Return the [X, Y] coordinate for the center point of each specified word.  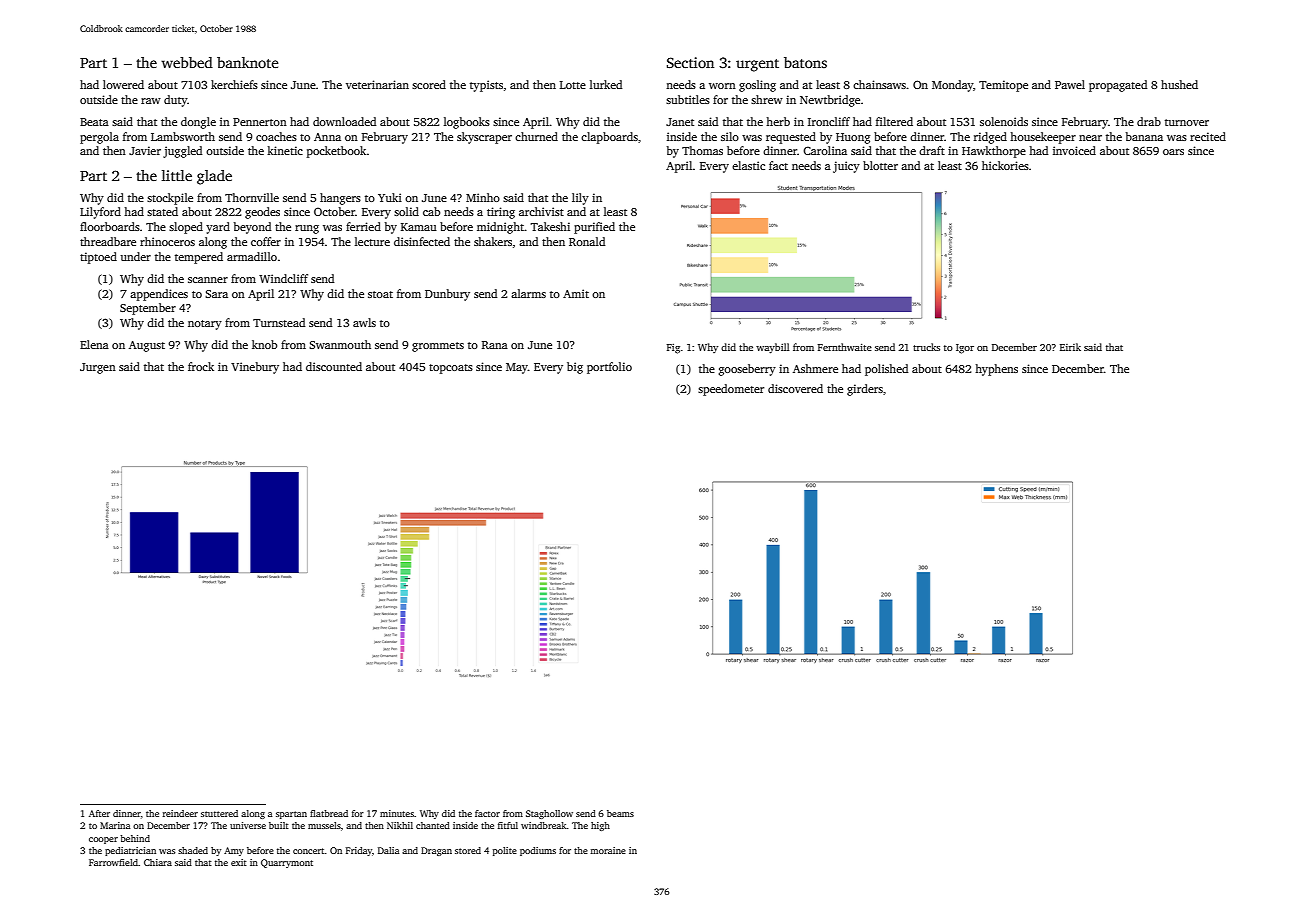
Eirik [1070, 347]
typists [486, 86]
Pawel [1070, 84]
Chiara [158, 862]
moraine [608, 850]
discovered [795, 388]
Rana [495, 345]
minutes [397, 813]
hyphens [996, 370]
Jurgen [98, 368]
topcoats [451, 369]
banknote [248, 62]
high [600, 826]
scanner [208, 280]
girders [865, 390]
